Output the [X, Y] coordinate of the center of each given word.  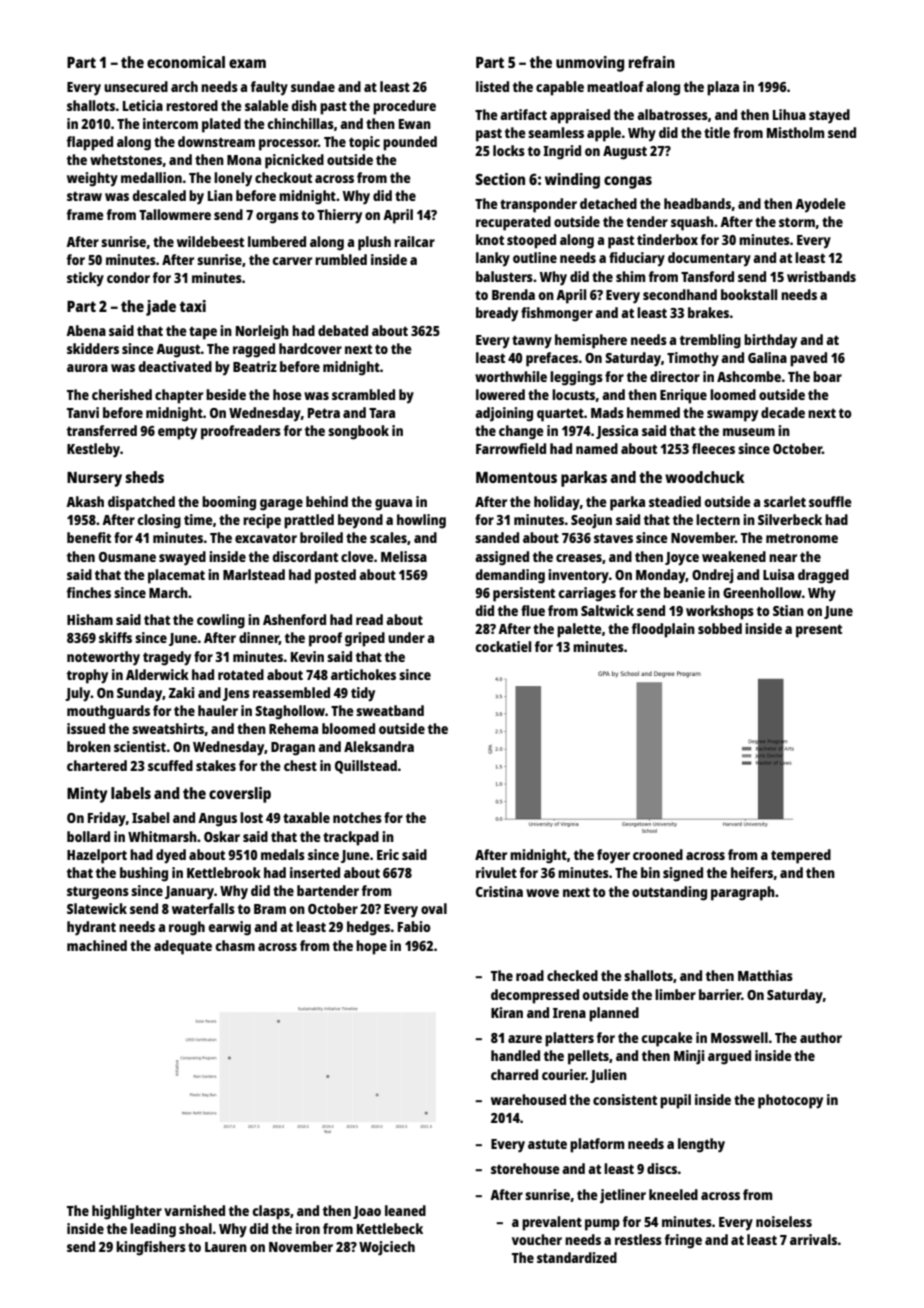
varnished [194, 1210]
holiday [557, 503]
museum [749, 432]
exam [247, 63]
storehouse [525, 1168]
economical [186, 62]
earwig [229, 928]
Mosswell [739, 1037]
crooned [658, 854]
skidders [93, 348]
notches [357, 817]
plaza [723, 88]
